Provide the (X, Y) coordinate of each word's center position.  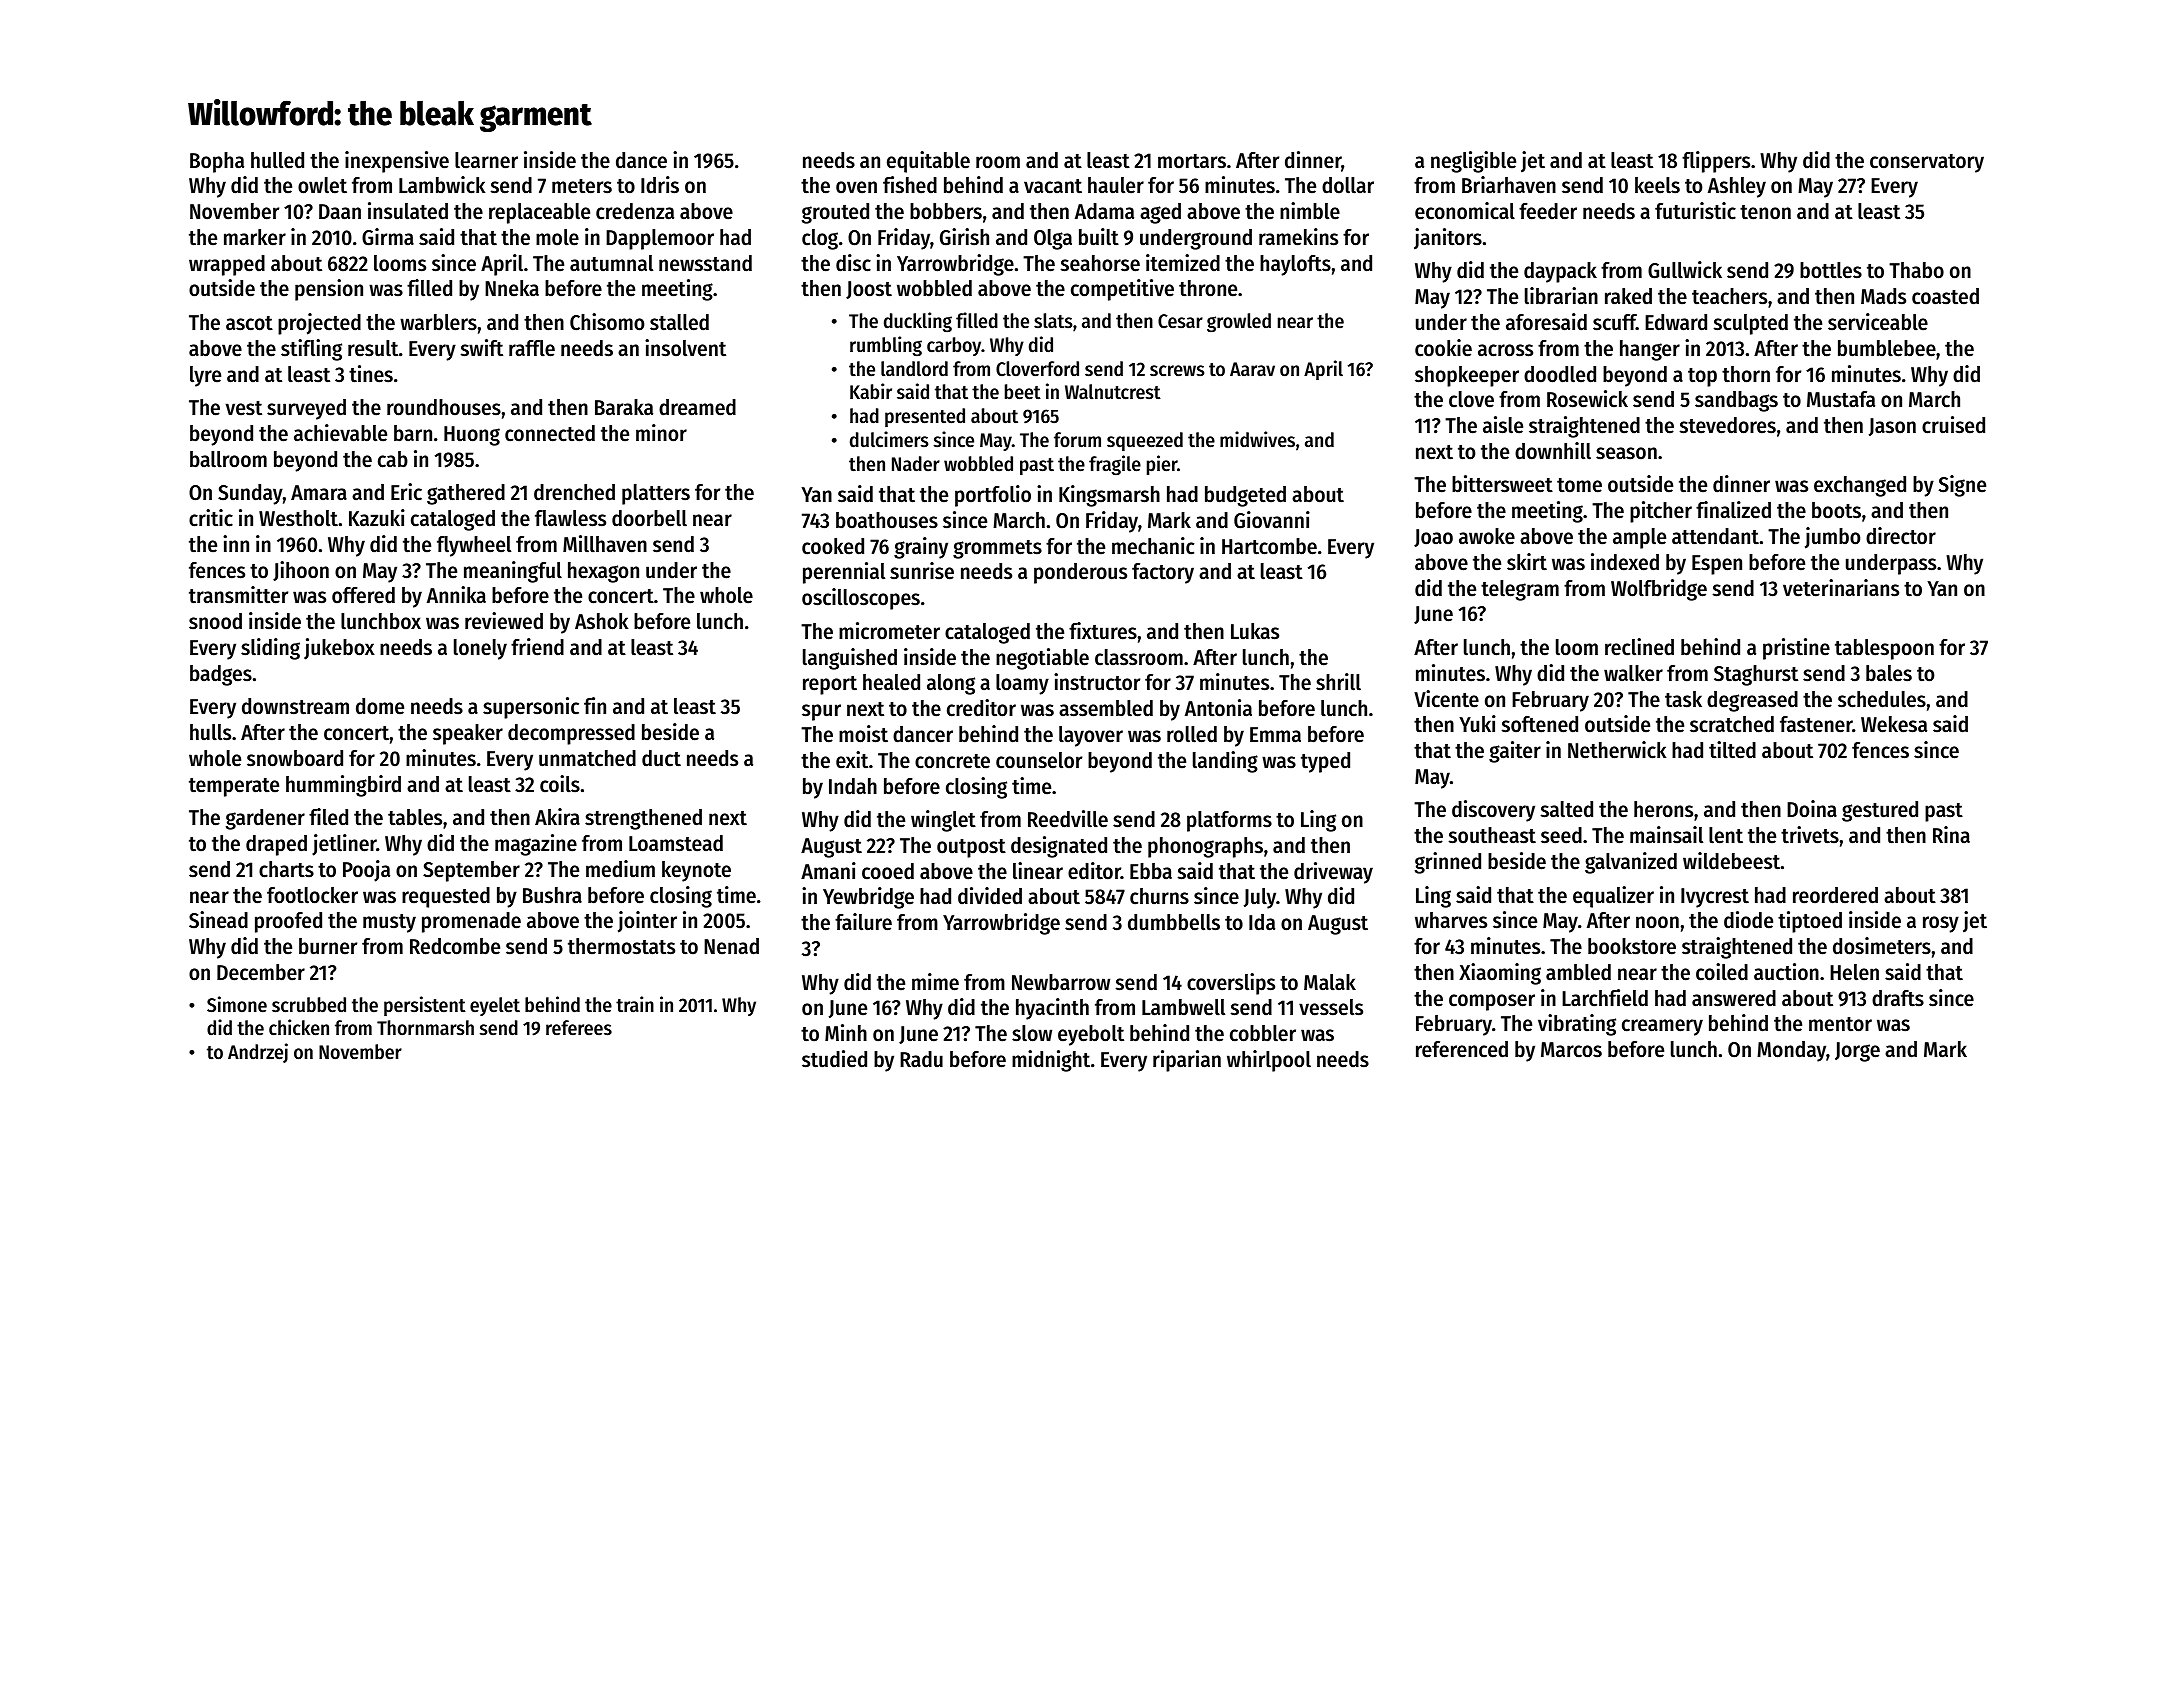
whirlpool (1269, 1061)
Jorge (1857, 1052)
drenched (574, 492)
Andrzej (258, 1053)
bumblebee (1887, 348)
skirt (1527, 562)
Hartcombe (1269, 546)
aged (1160, 213)
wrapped (227, 265)
